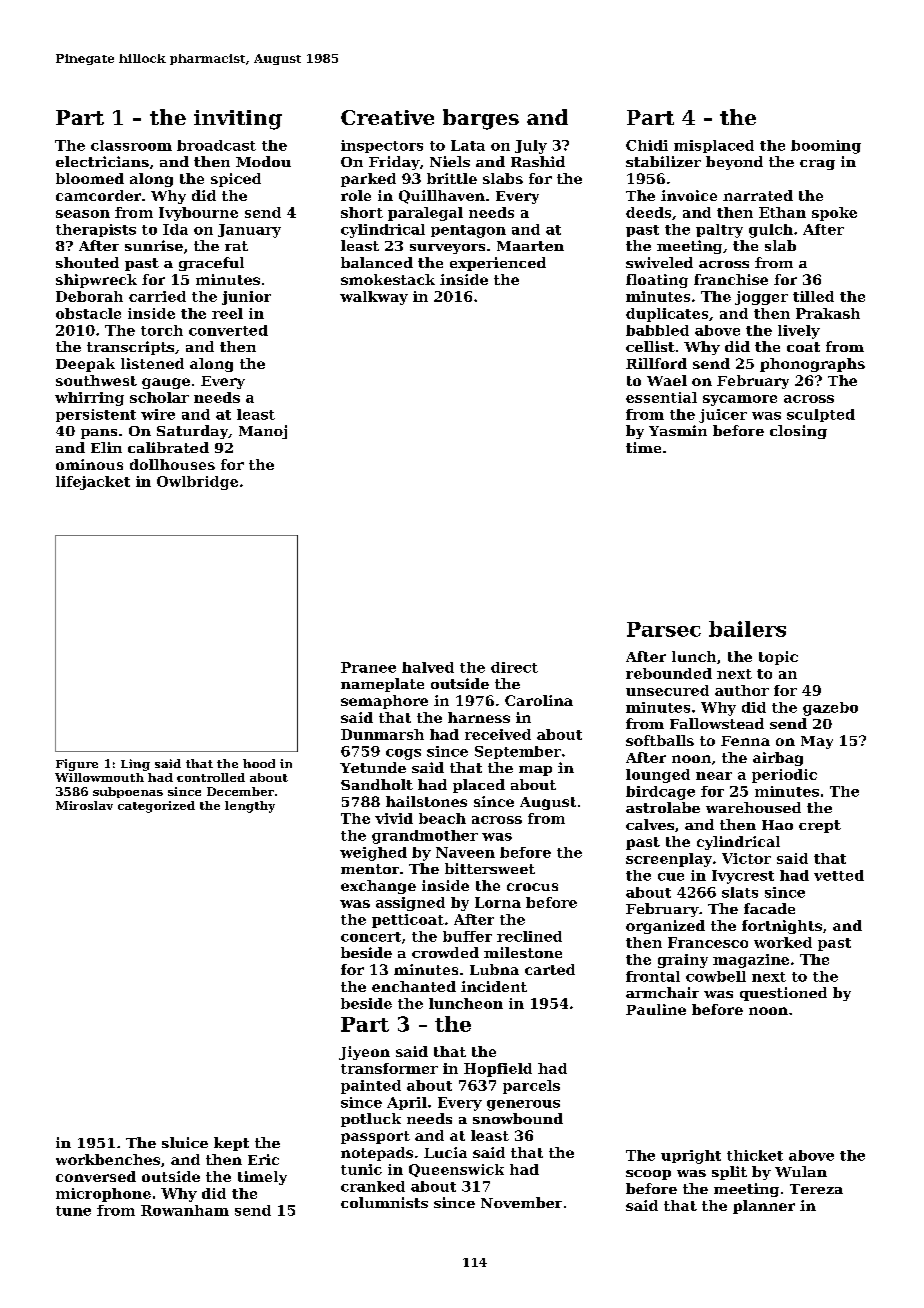  Describe the element at coordinates (93, 483) in the image. I see `lifejacket` at that location.
